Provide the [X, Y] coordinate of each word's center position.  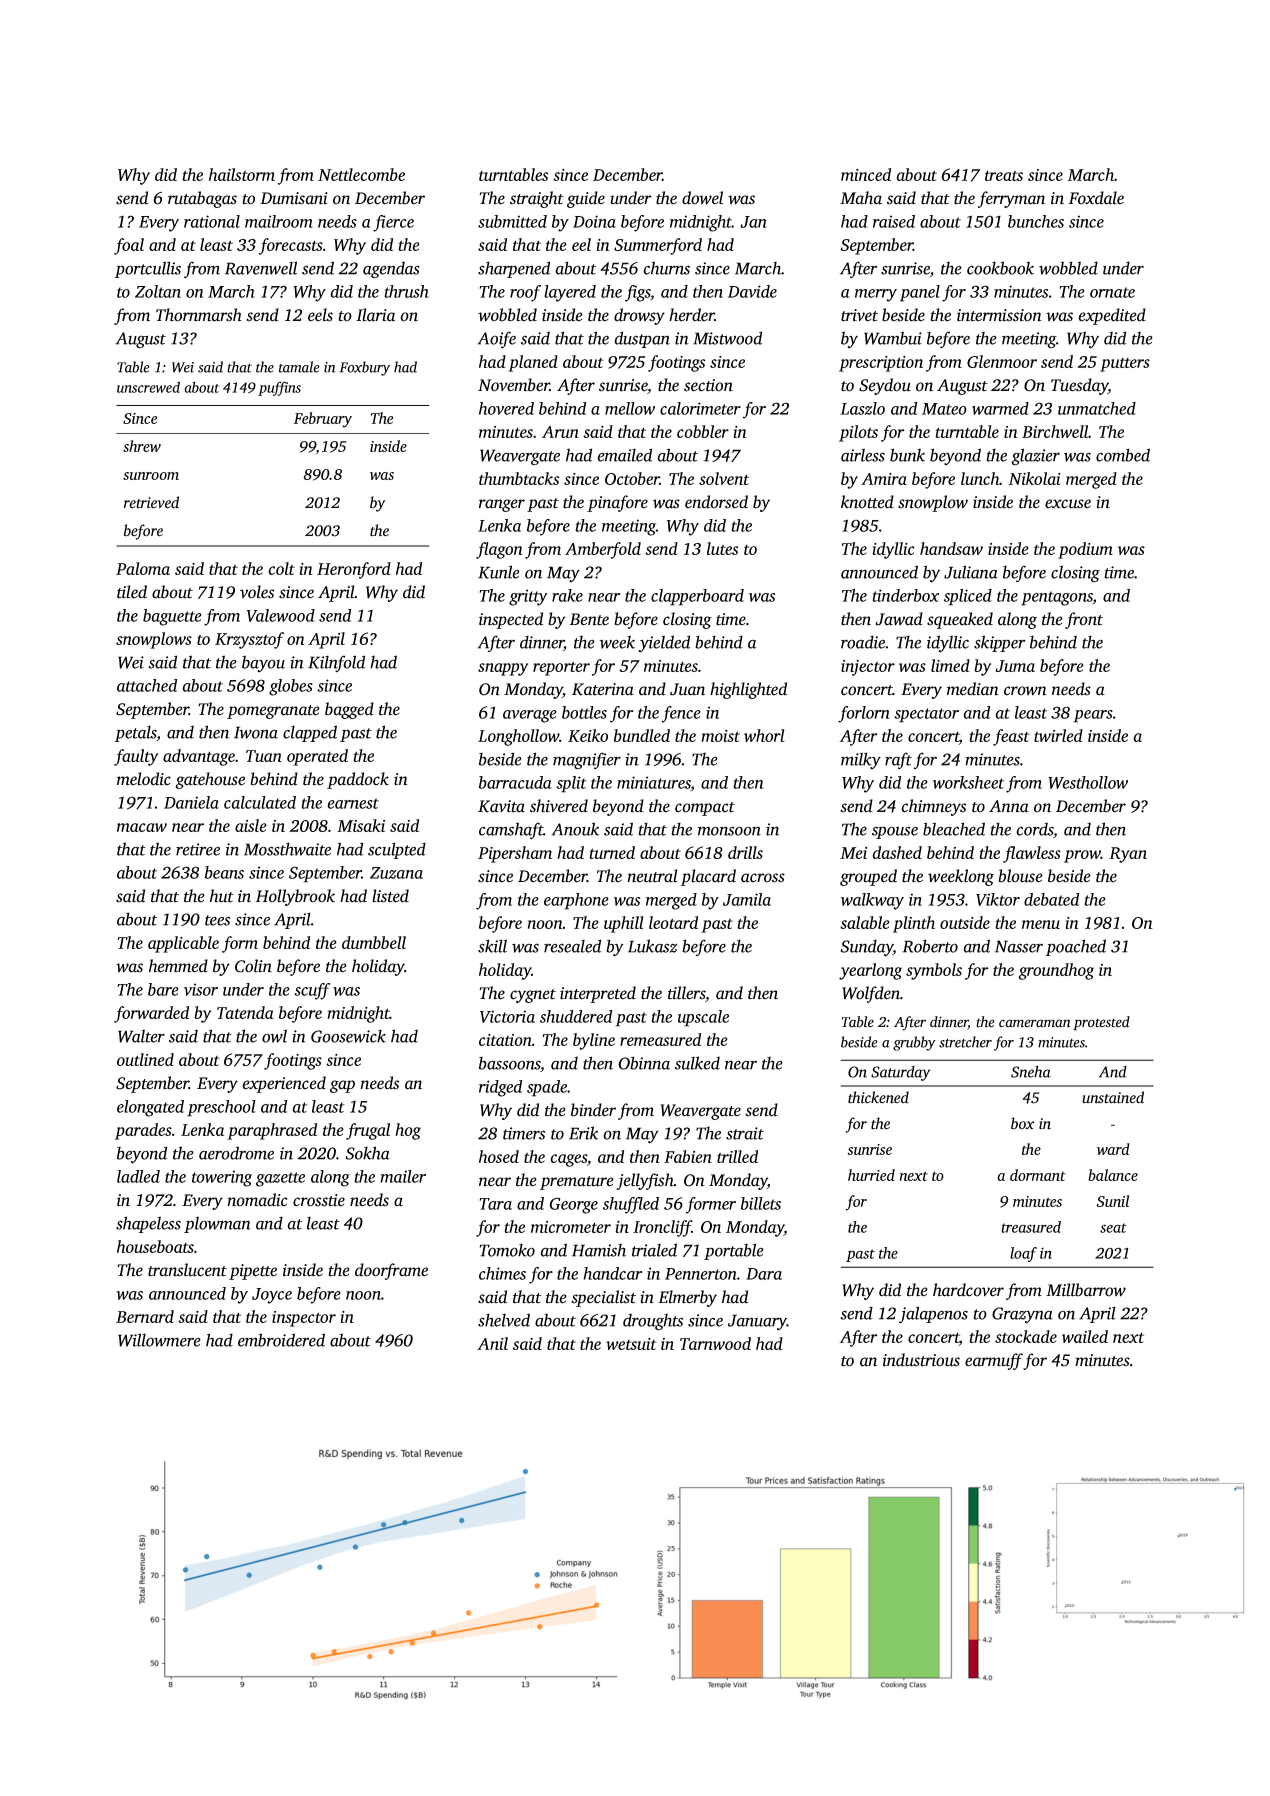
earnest [353, 803]
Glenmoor [1002, 361]
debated [1051, 899]
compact [705, 809]
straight [537, 199]
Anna [1009, 806]
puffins [279, 388]
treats [1004, 176]
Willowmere [159, 1340]
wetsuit [631, 1344]
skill [492, 946]
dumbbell [374, 942]
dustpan [642, 339]
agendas [391, 270]
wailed [1085, 1336]
